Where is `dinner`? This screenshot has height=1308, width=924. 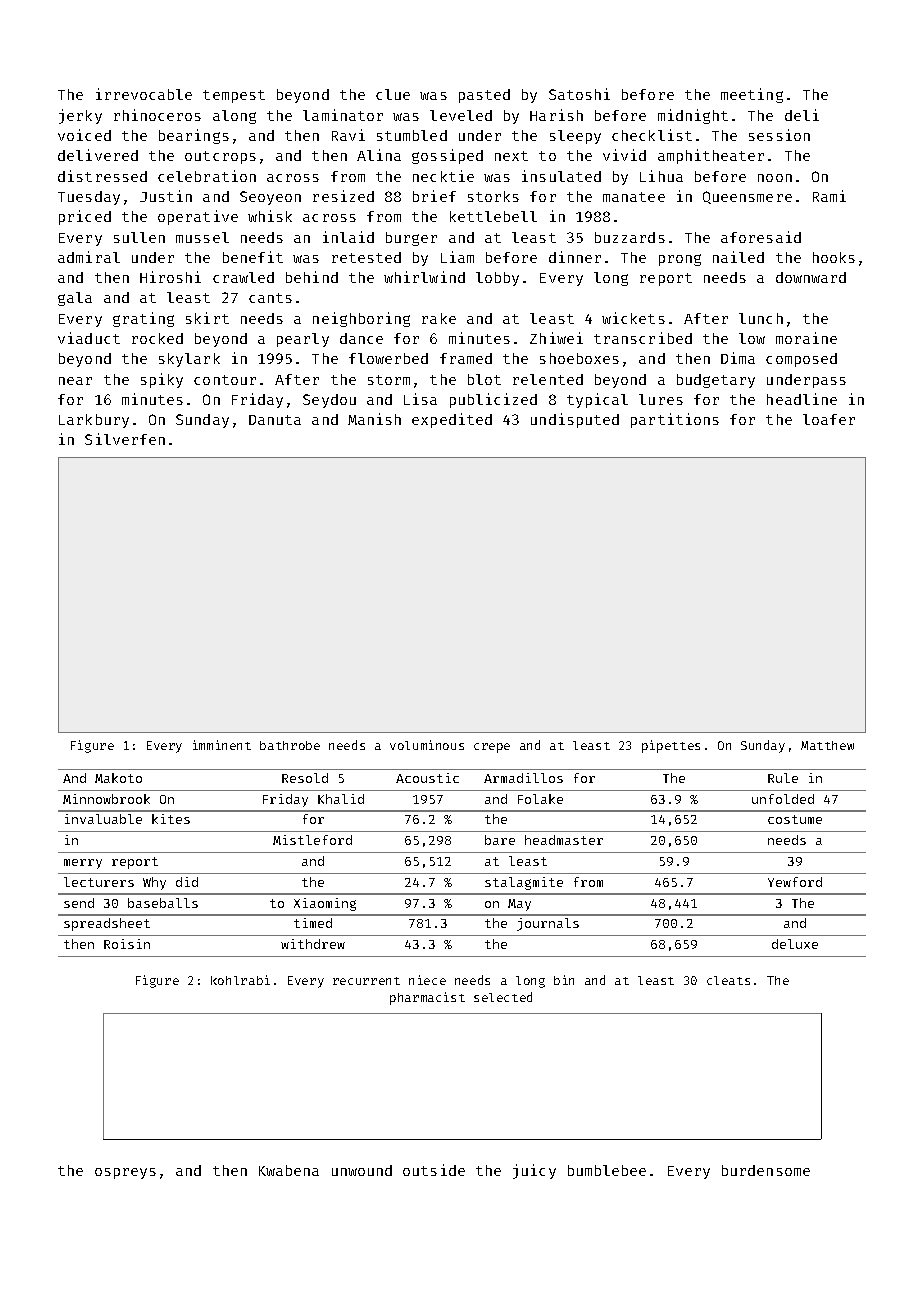 dinner is located at coordinates (575, 257).
